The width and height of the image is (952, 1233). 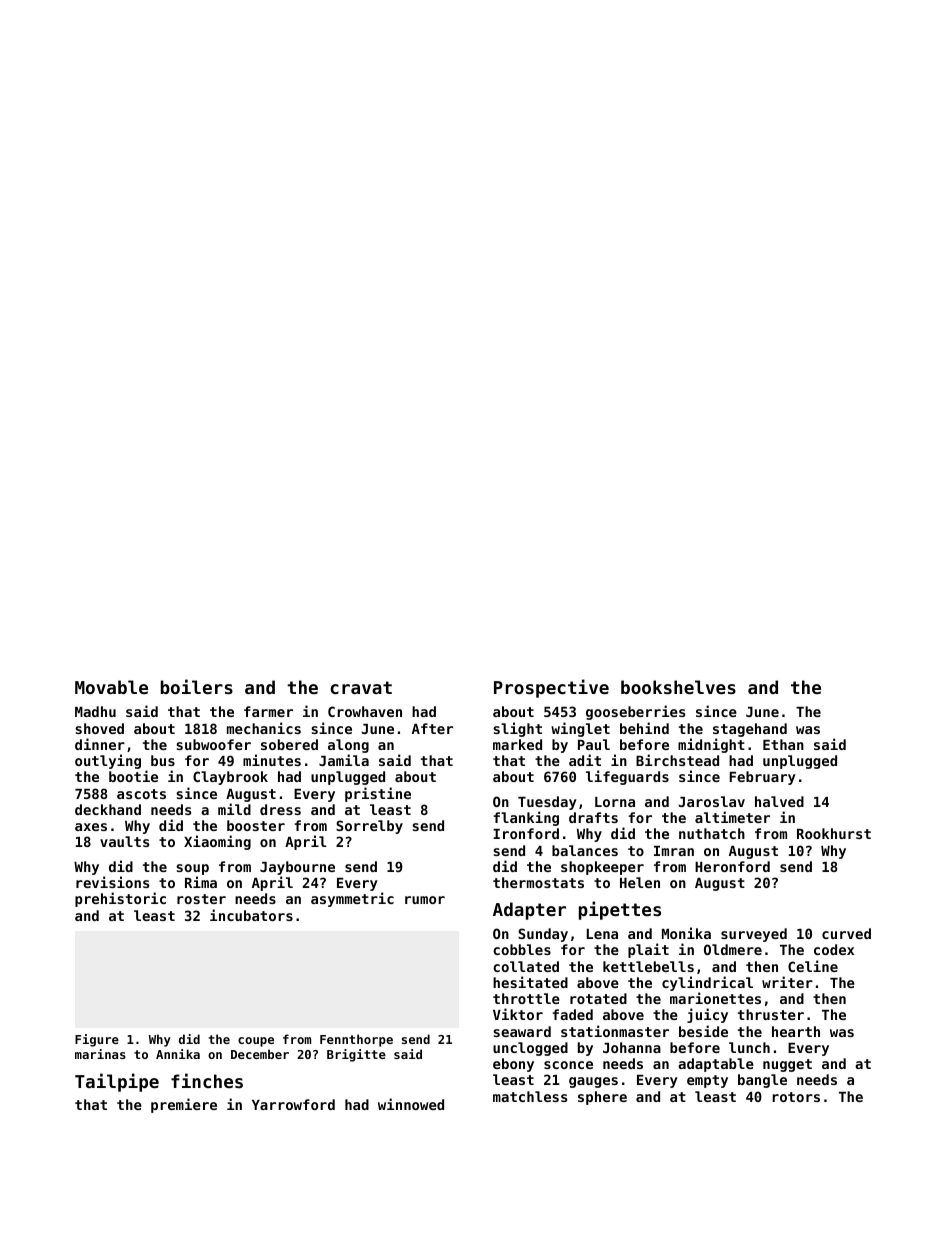 I want to click on winnowed, so click(x=411, y=1104).
